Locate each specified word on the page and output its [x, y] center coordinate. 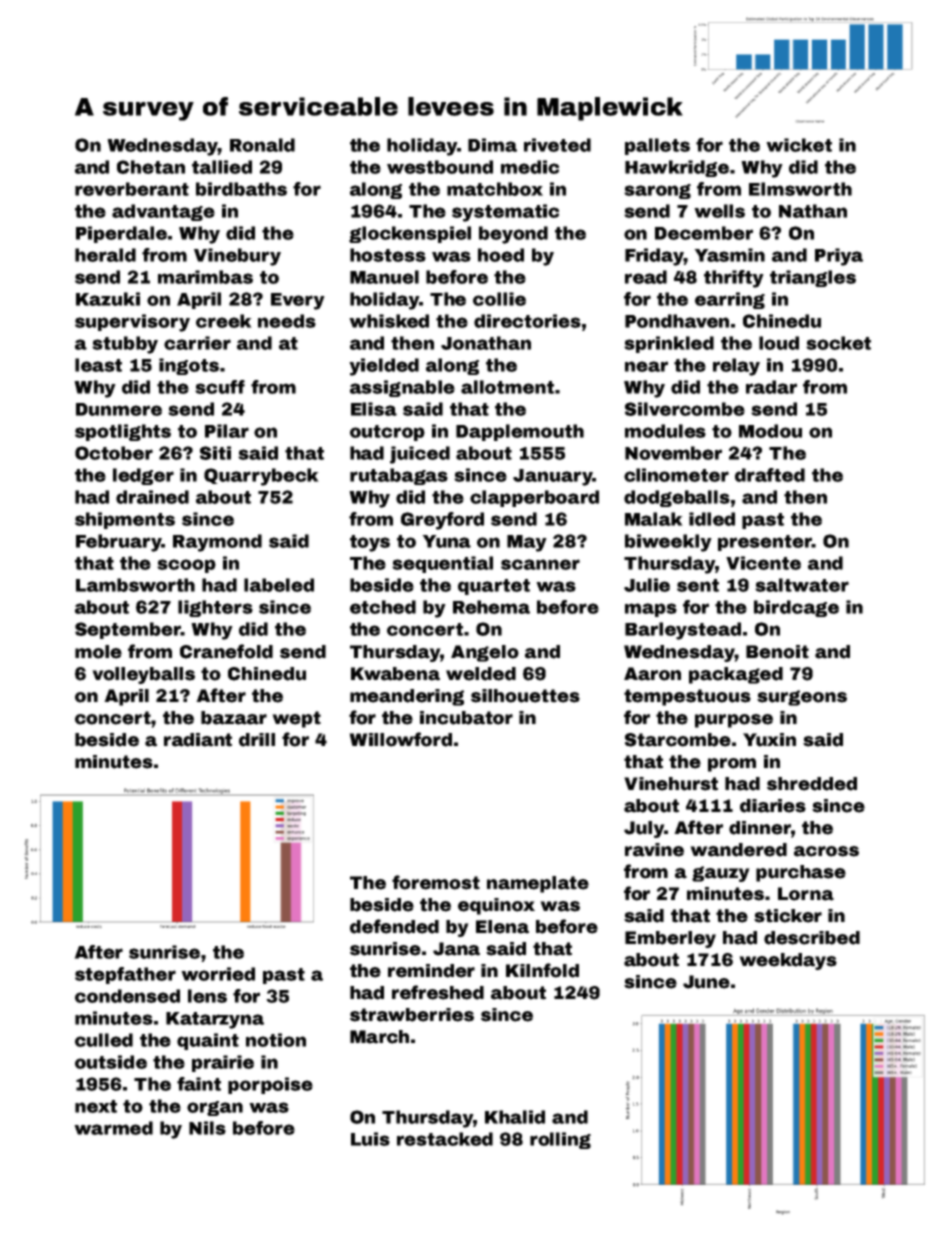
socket [838, 343]
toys [370, 543]
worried [218, 974]
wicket [799, 145]
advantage [163, 212]
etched [383, 607]
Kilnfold [542, 970]
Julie [647, 585]
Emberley [670, 939]
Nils [207, 1128]
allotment [507, 387]
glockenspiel [410, 234]
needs [287, 321]
